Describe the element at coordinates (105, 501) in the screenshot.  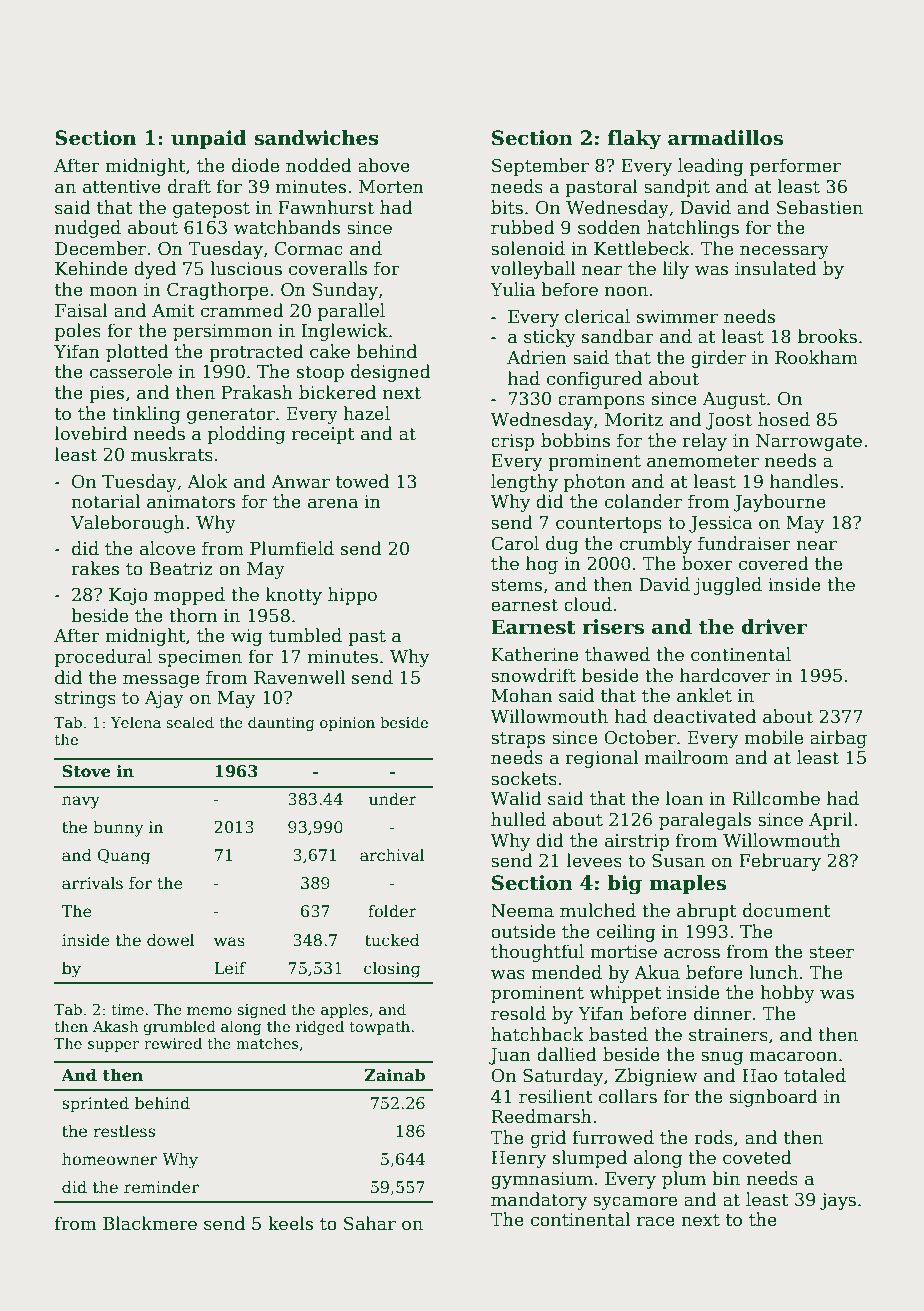
I see `notarial` at that location.
